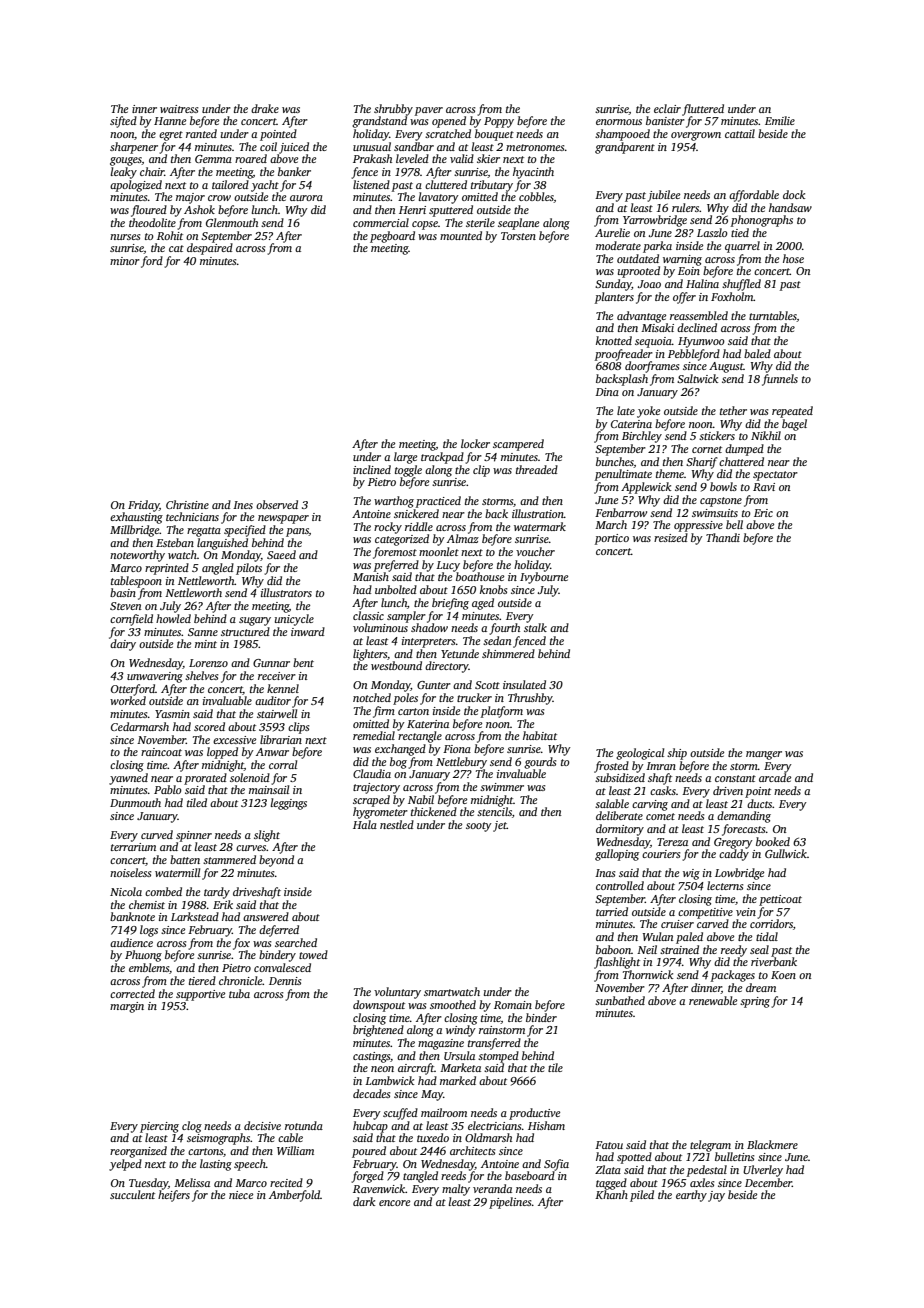  What do you see at coordinates (245, 531) in the screenshot?
I see `specified` at bounding box center [245, 531].
